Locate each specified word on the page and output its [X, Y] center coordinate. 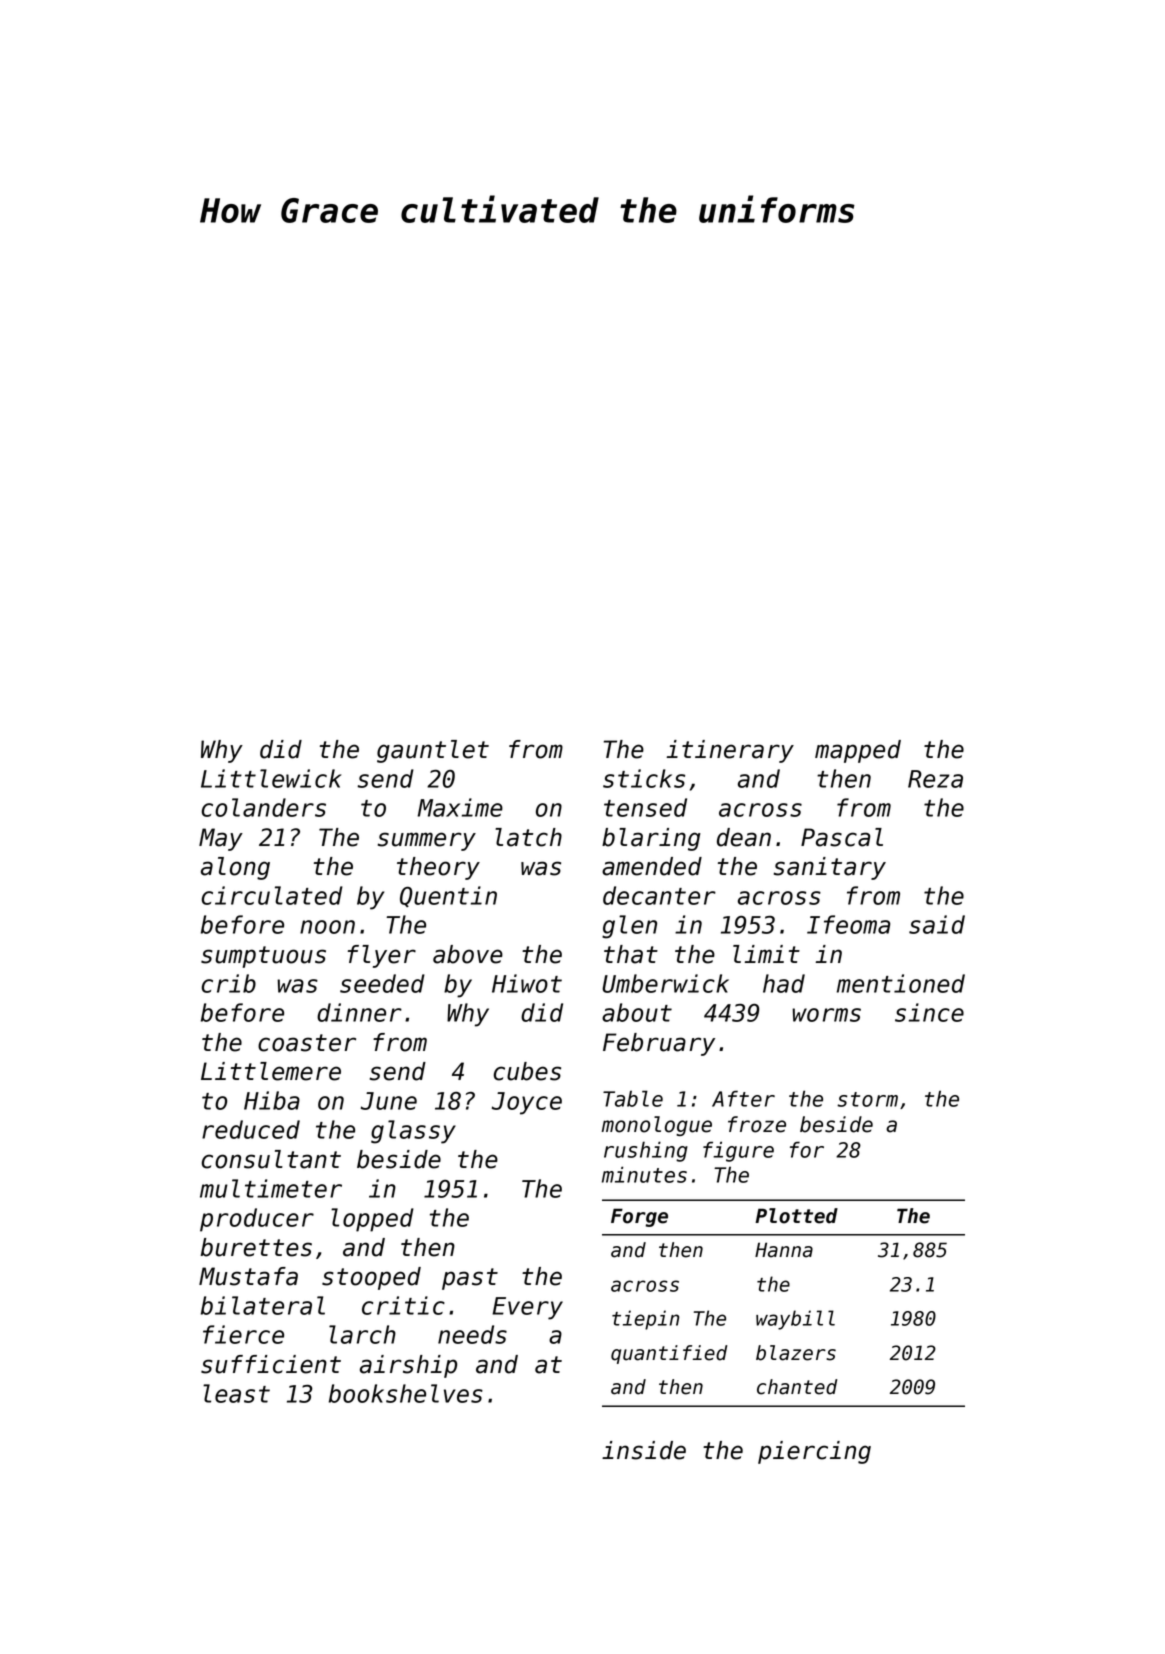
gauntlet [433, 751]
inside [644, 1450]
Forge [639, 1217]
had [784, 983]
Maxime [460, 807]
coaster [307, 1043]
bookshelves [406, 1393]
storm [867, 1099]
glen [629, 927]
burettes [256, 1247]
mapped [858, 751]
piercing [814, 1452]
